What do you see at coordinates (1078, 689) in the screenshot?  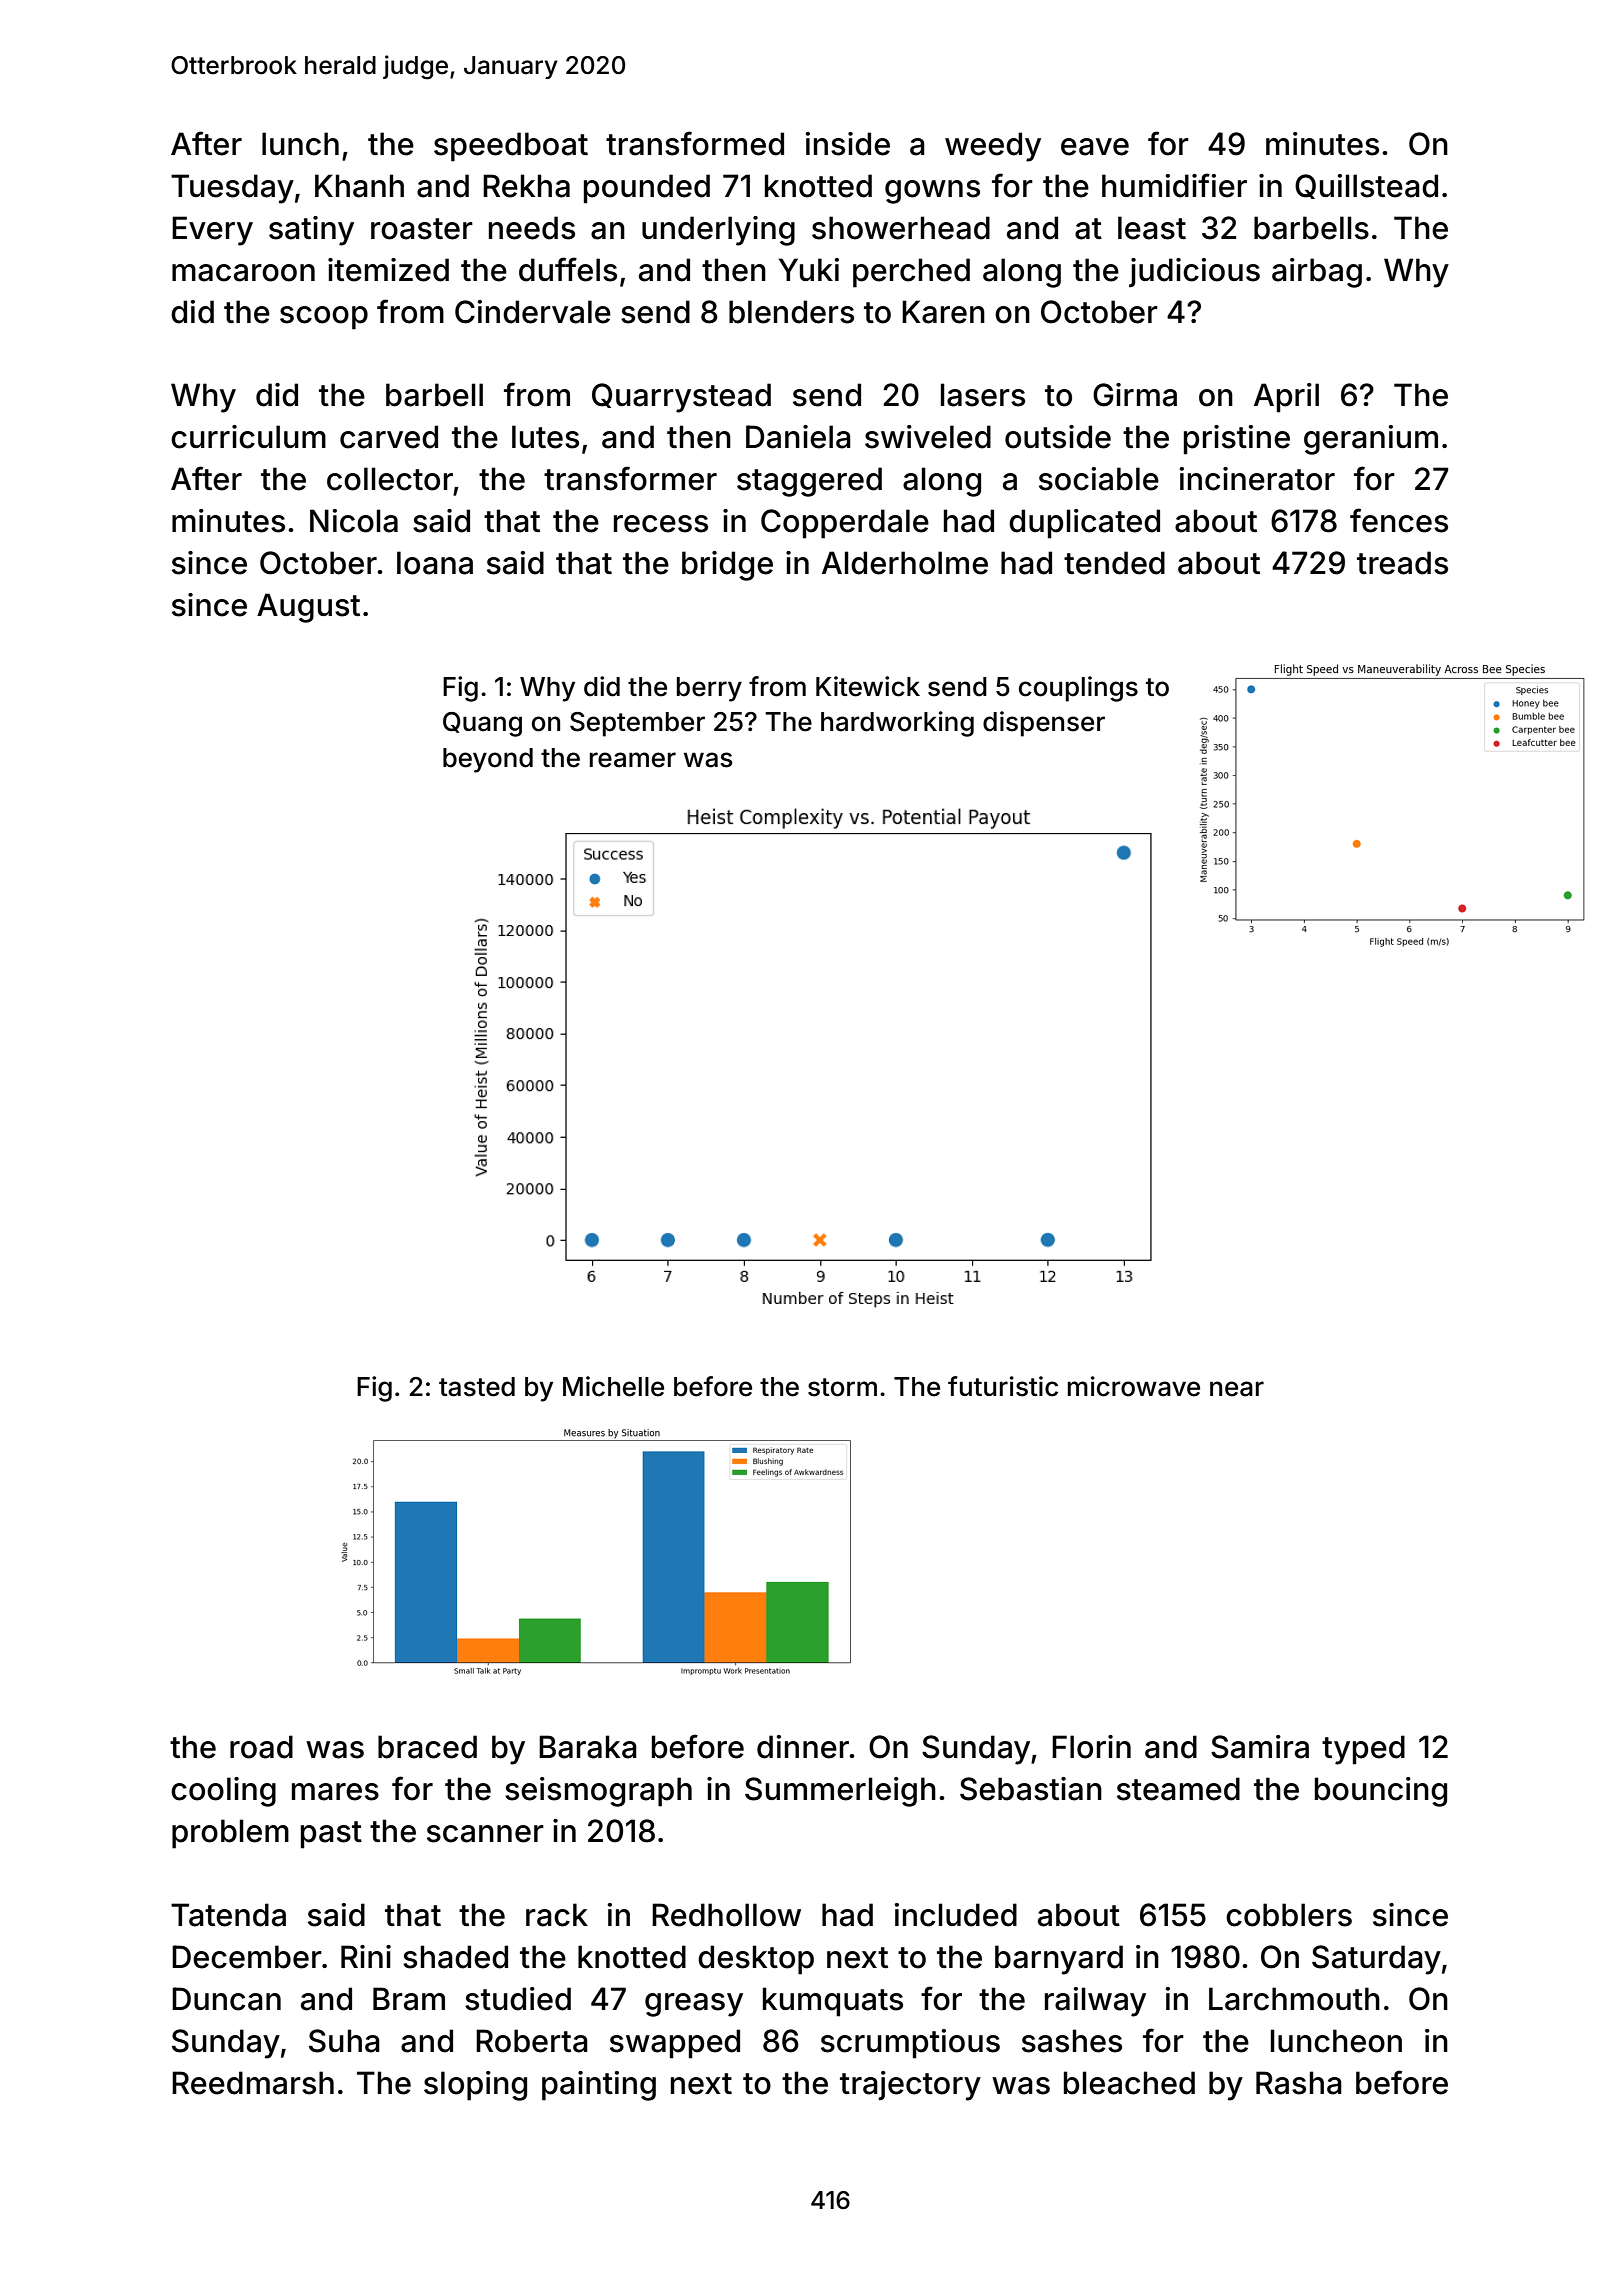 I see `couplings` at bounding box center [1078, 689].
